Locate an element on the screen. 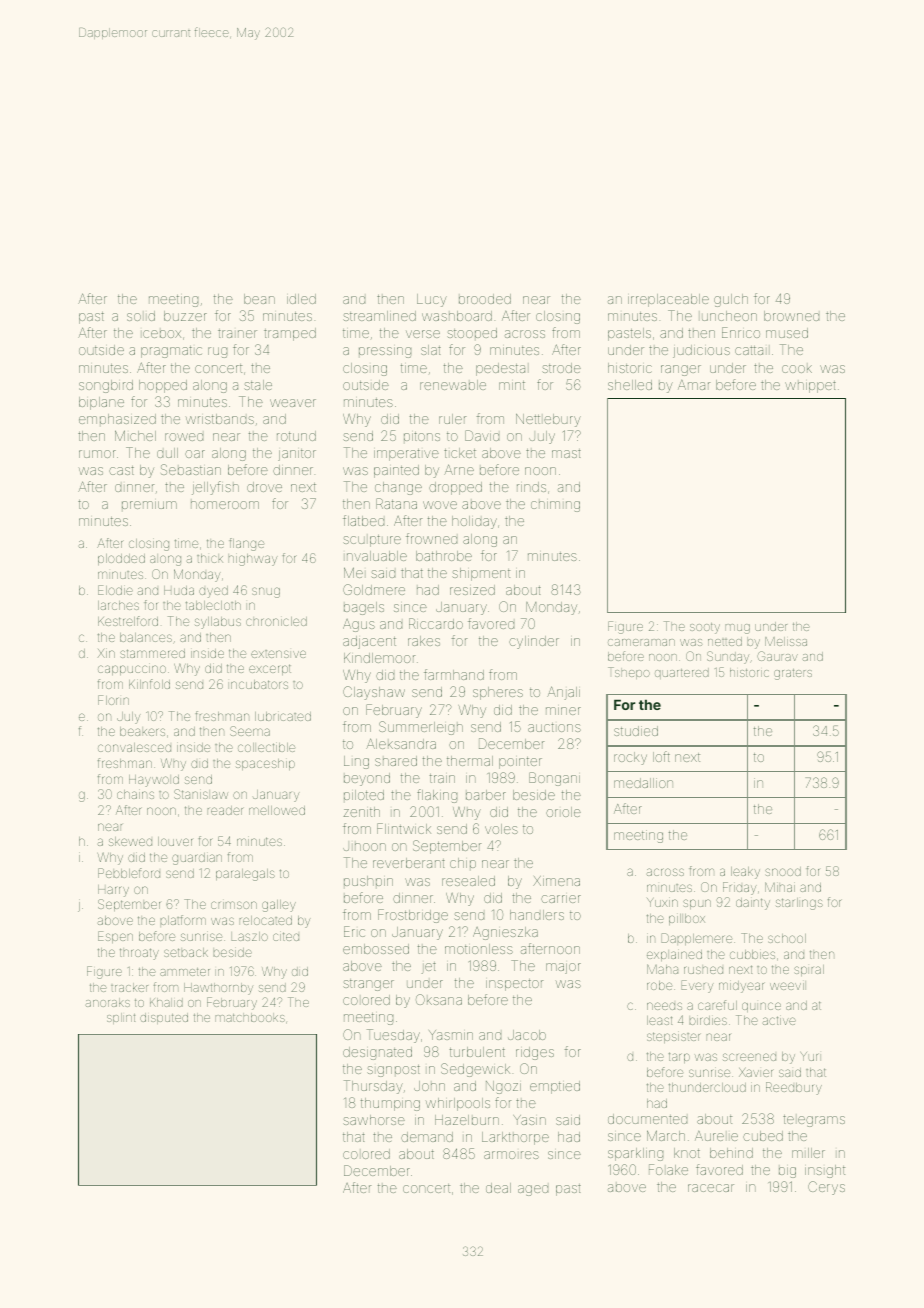 The width and height of the screenshot is (924, 1308). chains is located at coordinates (135, 794).
